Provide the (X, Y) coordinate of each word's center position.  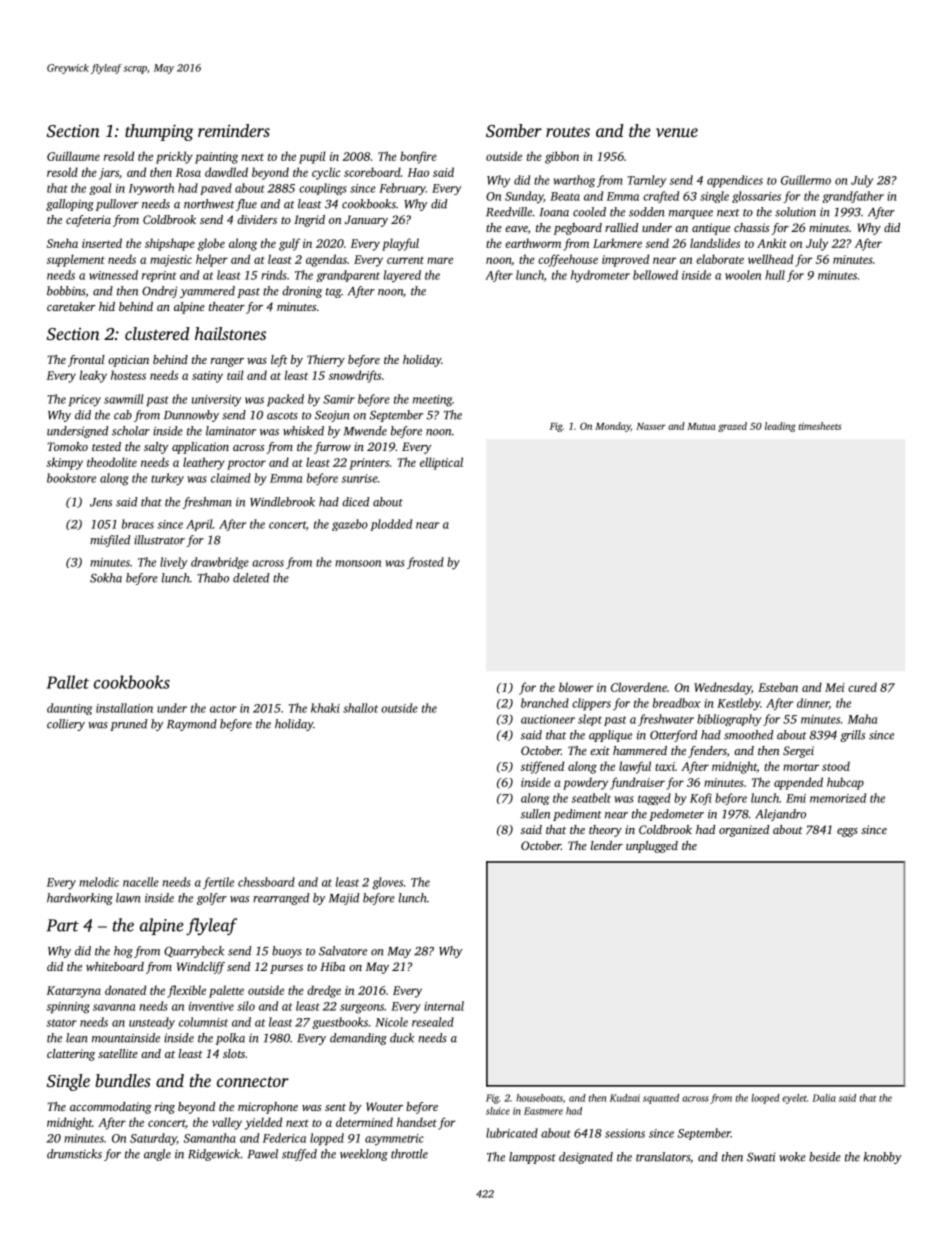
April (199, 525)
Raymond (192, 725)
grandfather (853, 197)
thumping (159, 132)
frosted (425, 563)
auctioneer (548, 719)
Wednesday (722, 688)
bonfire (418, 157)
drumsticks (74, 1154)
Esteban (778, 687)
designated (586, 1158)
